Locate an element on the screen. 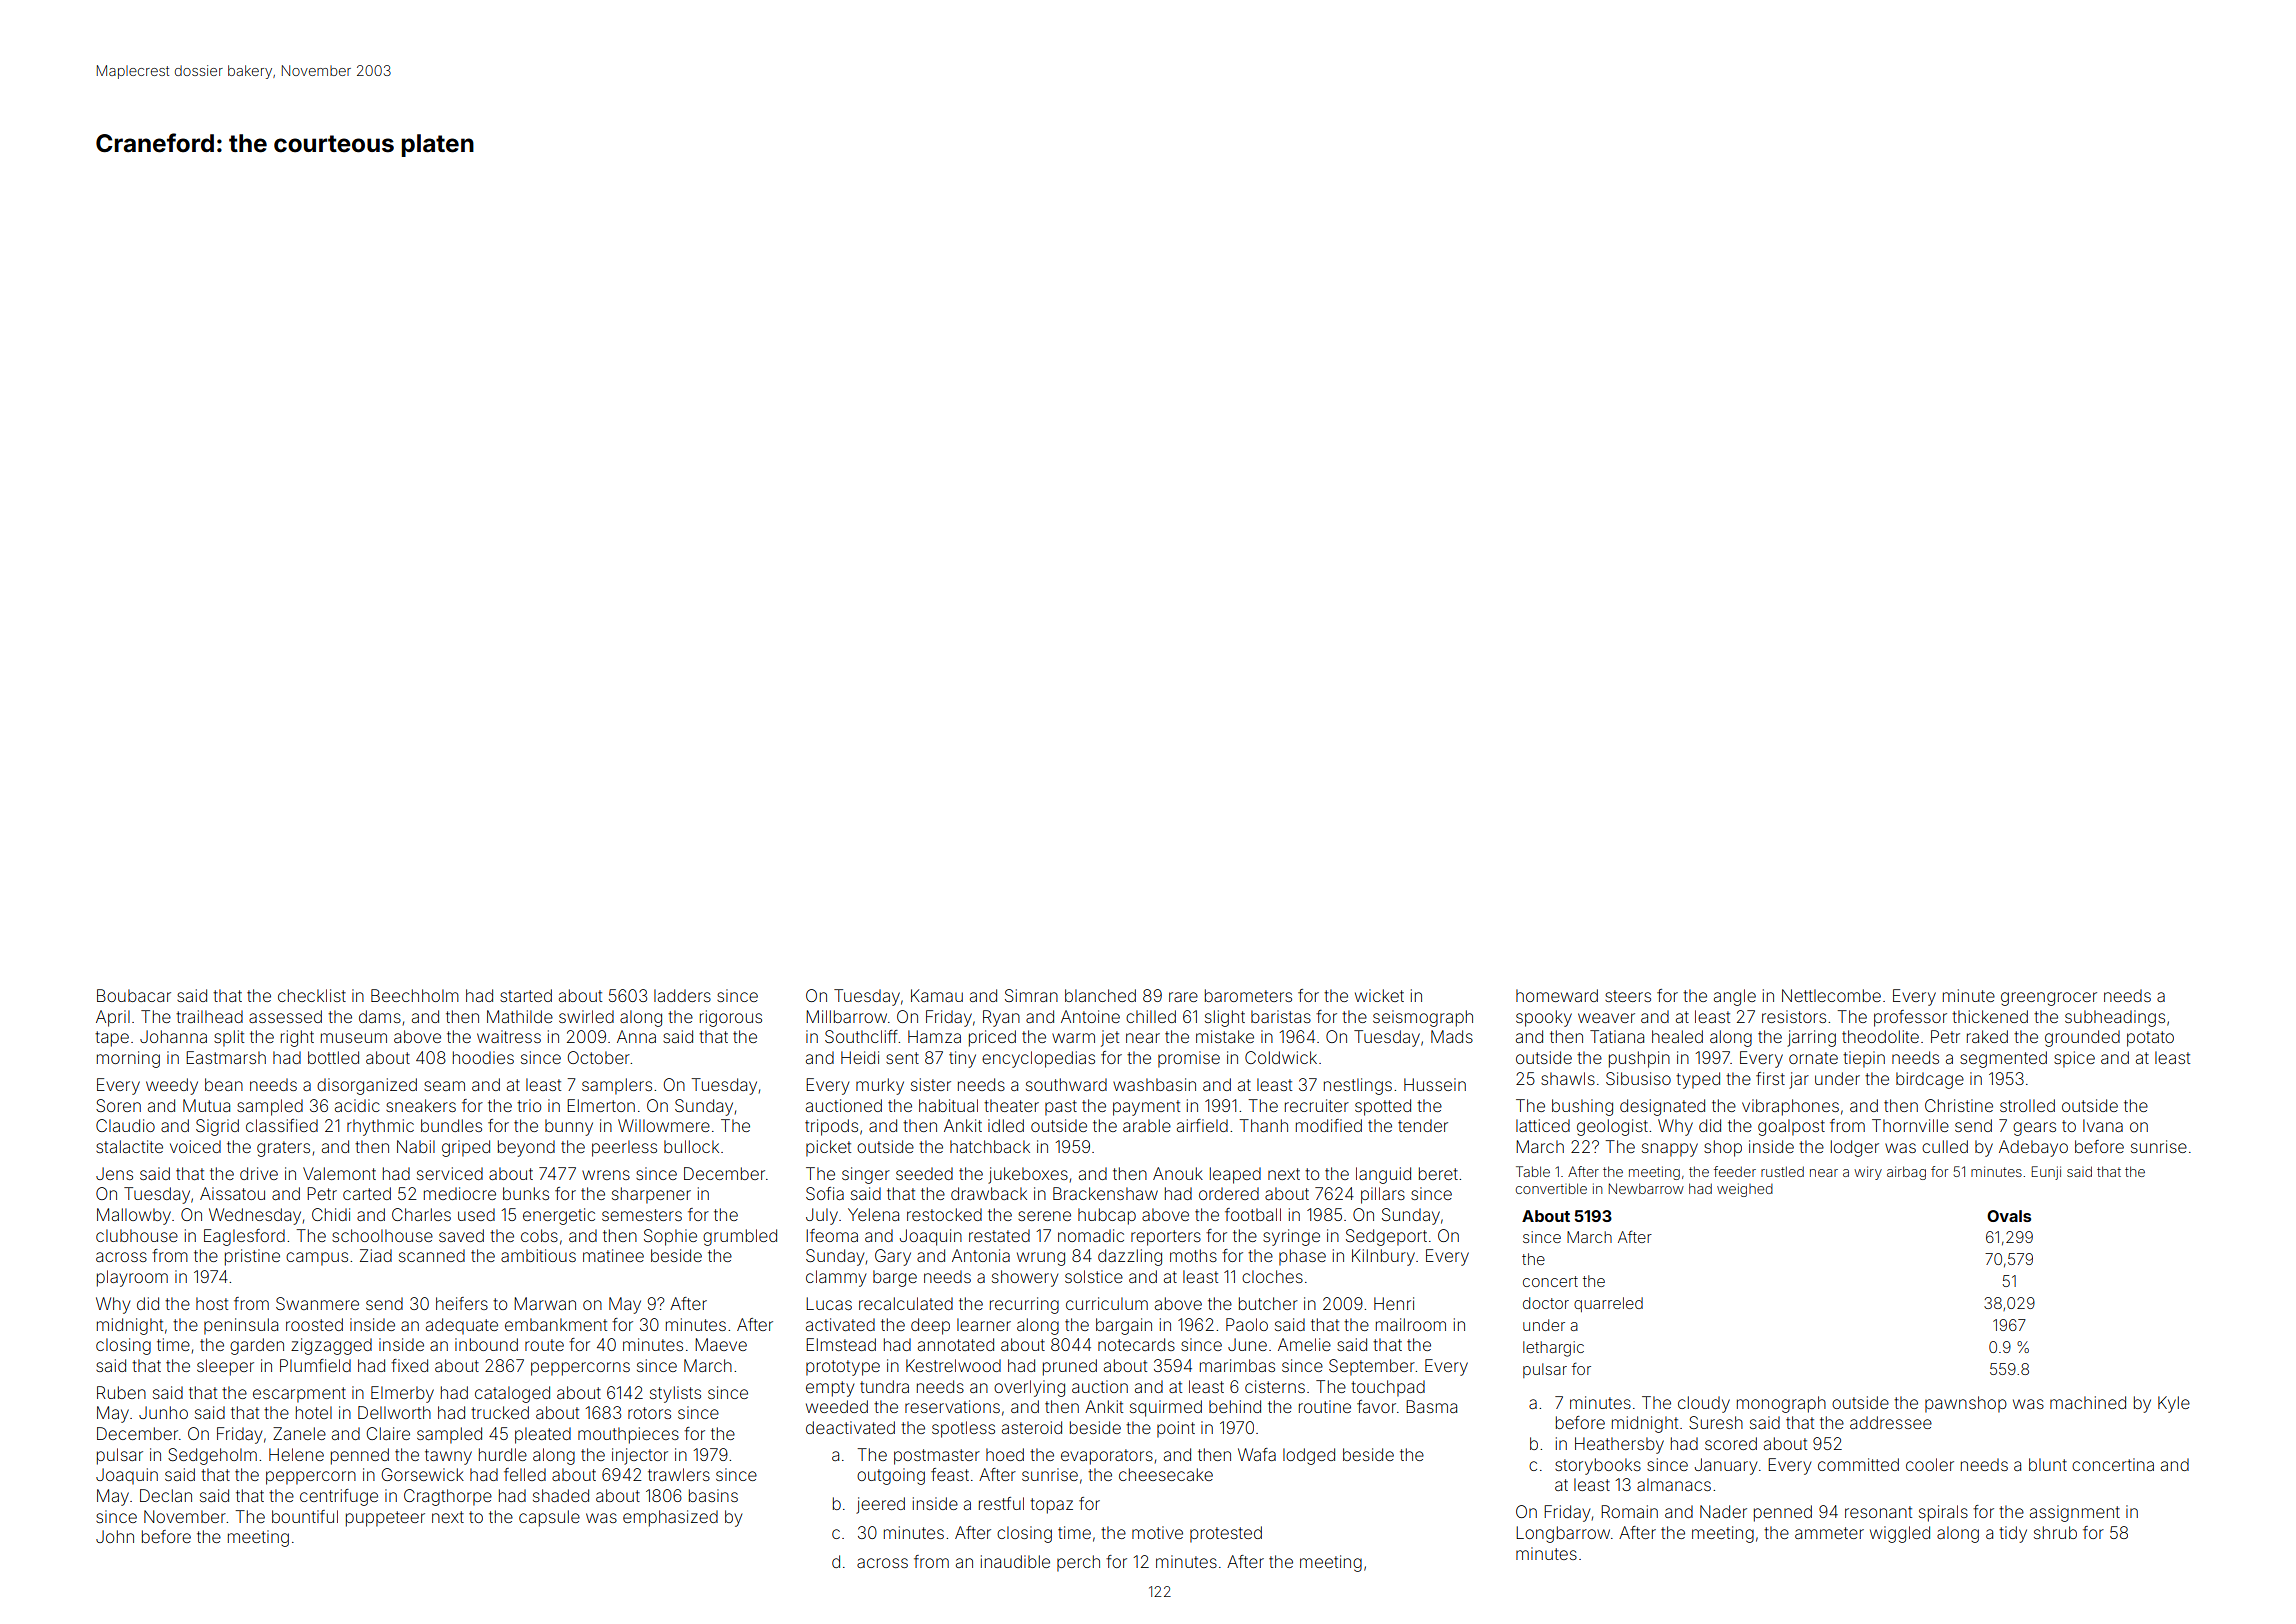 The image size is (2296, 1624). quarreled is located at coordinates (1608, 1304).
